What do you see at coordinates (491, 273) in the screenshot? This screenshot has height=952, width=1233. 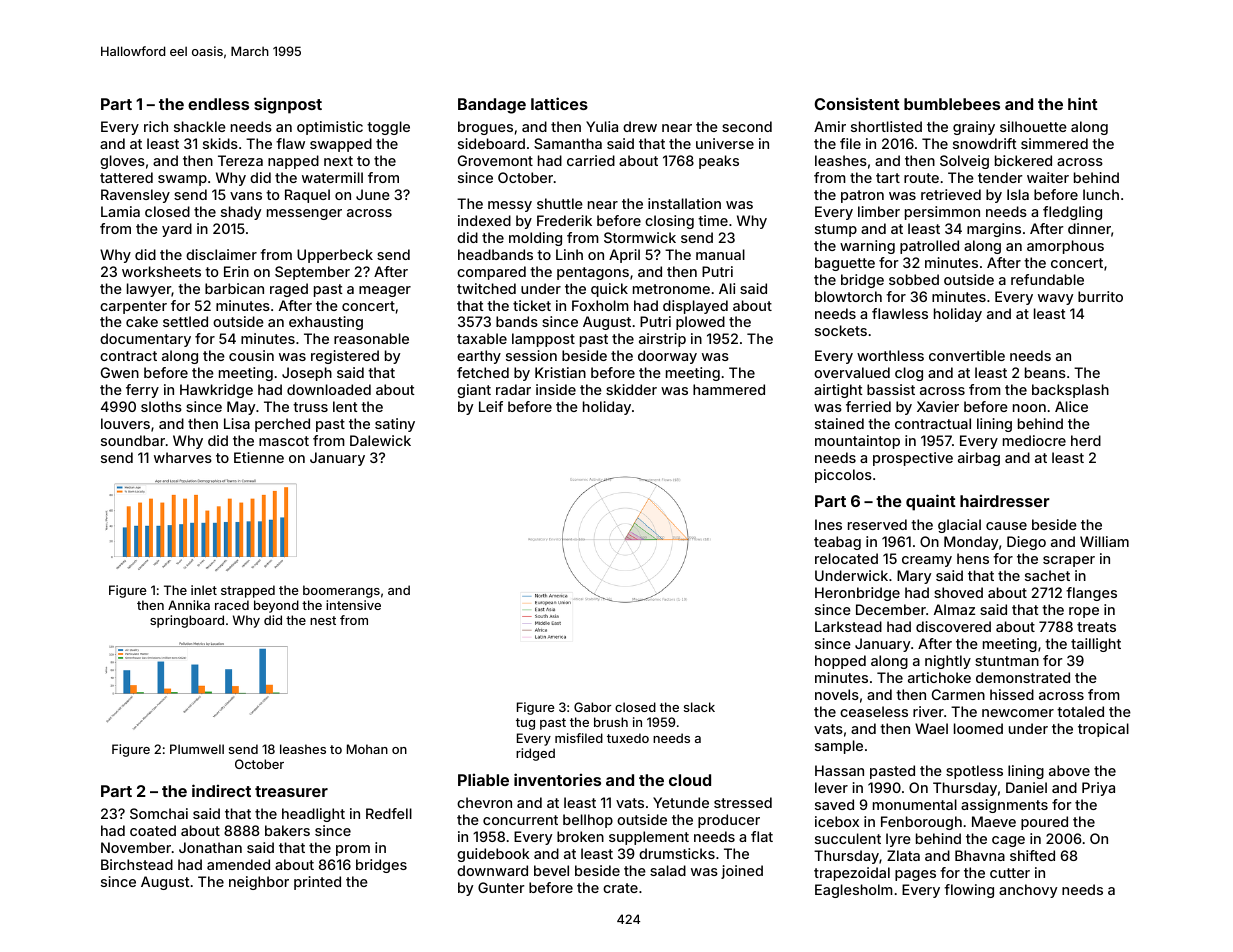 I see `compared` at bounding box center [491, 273].
